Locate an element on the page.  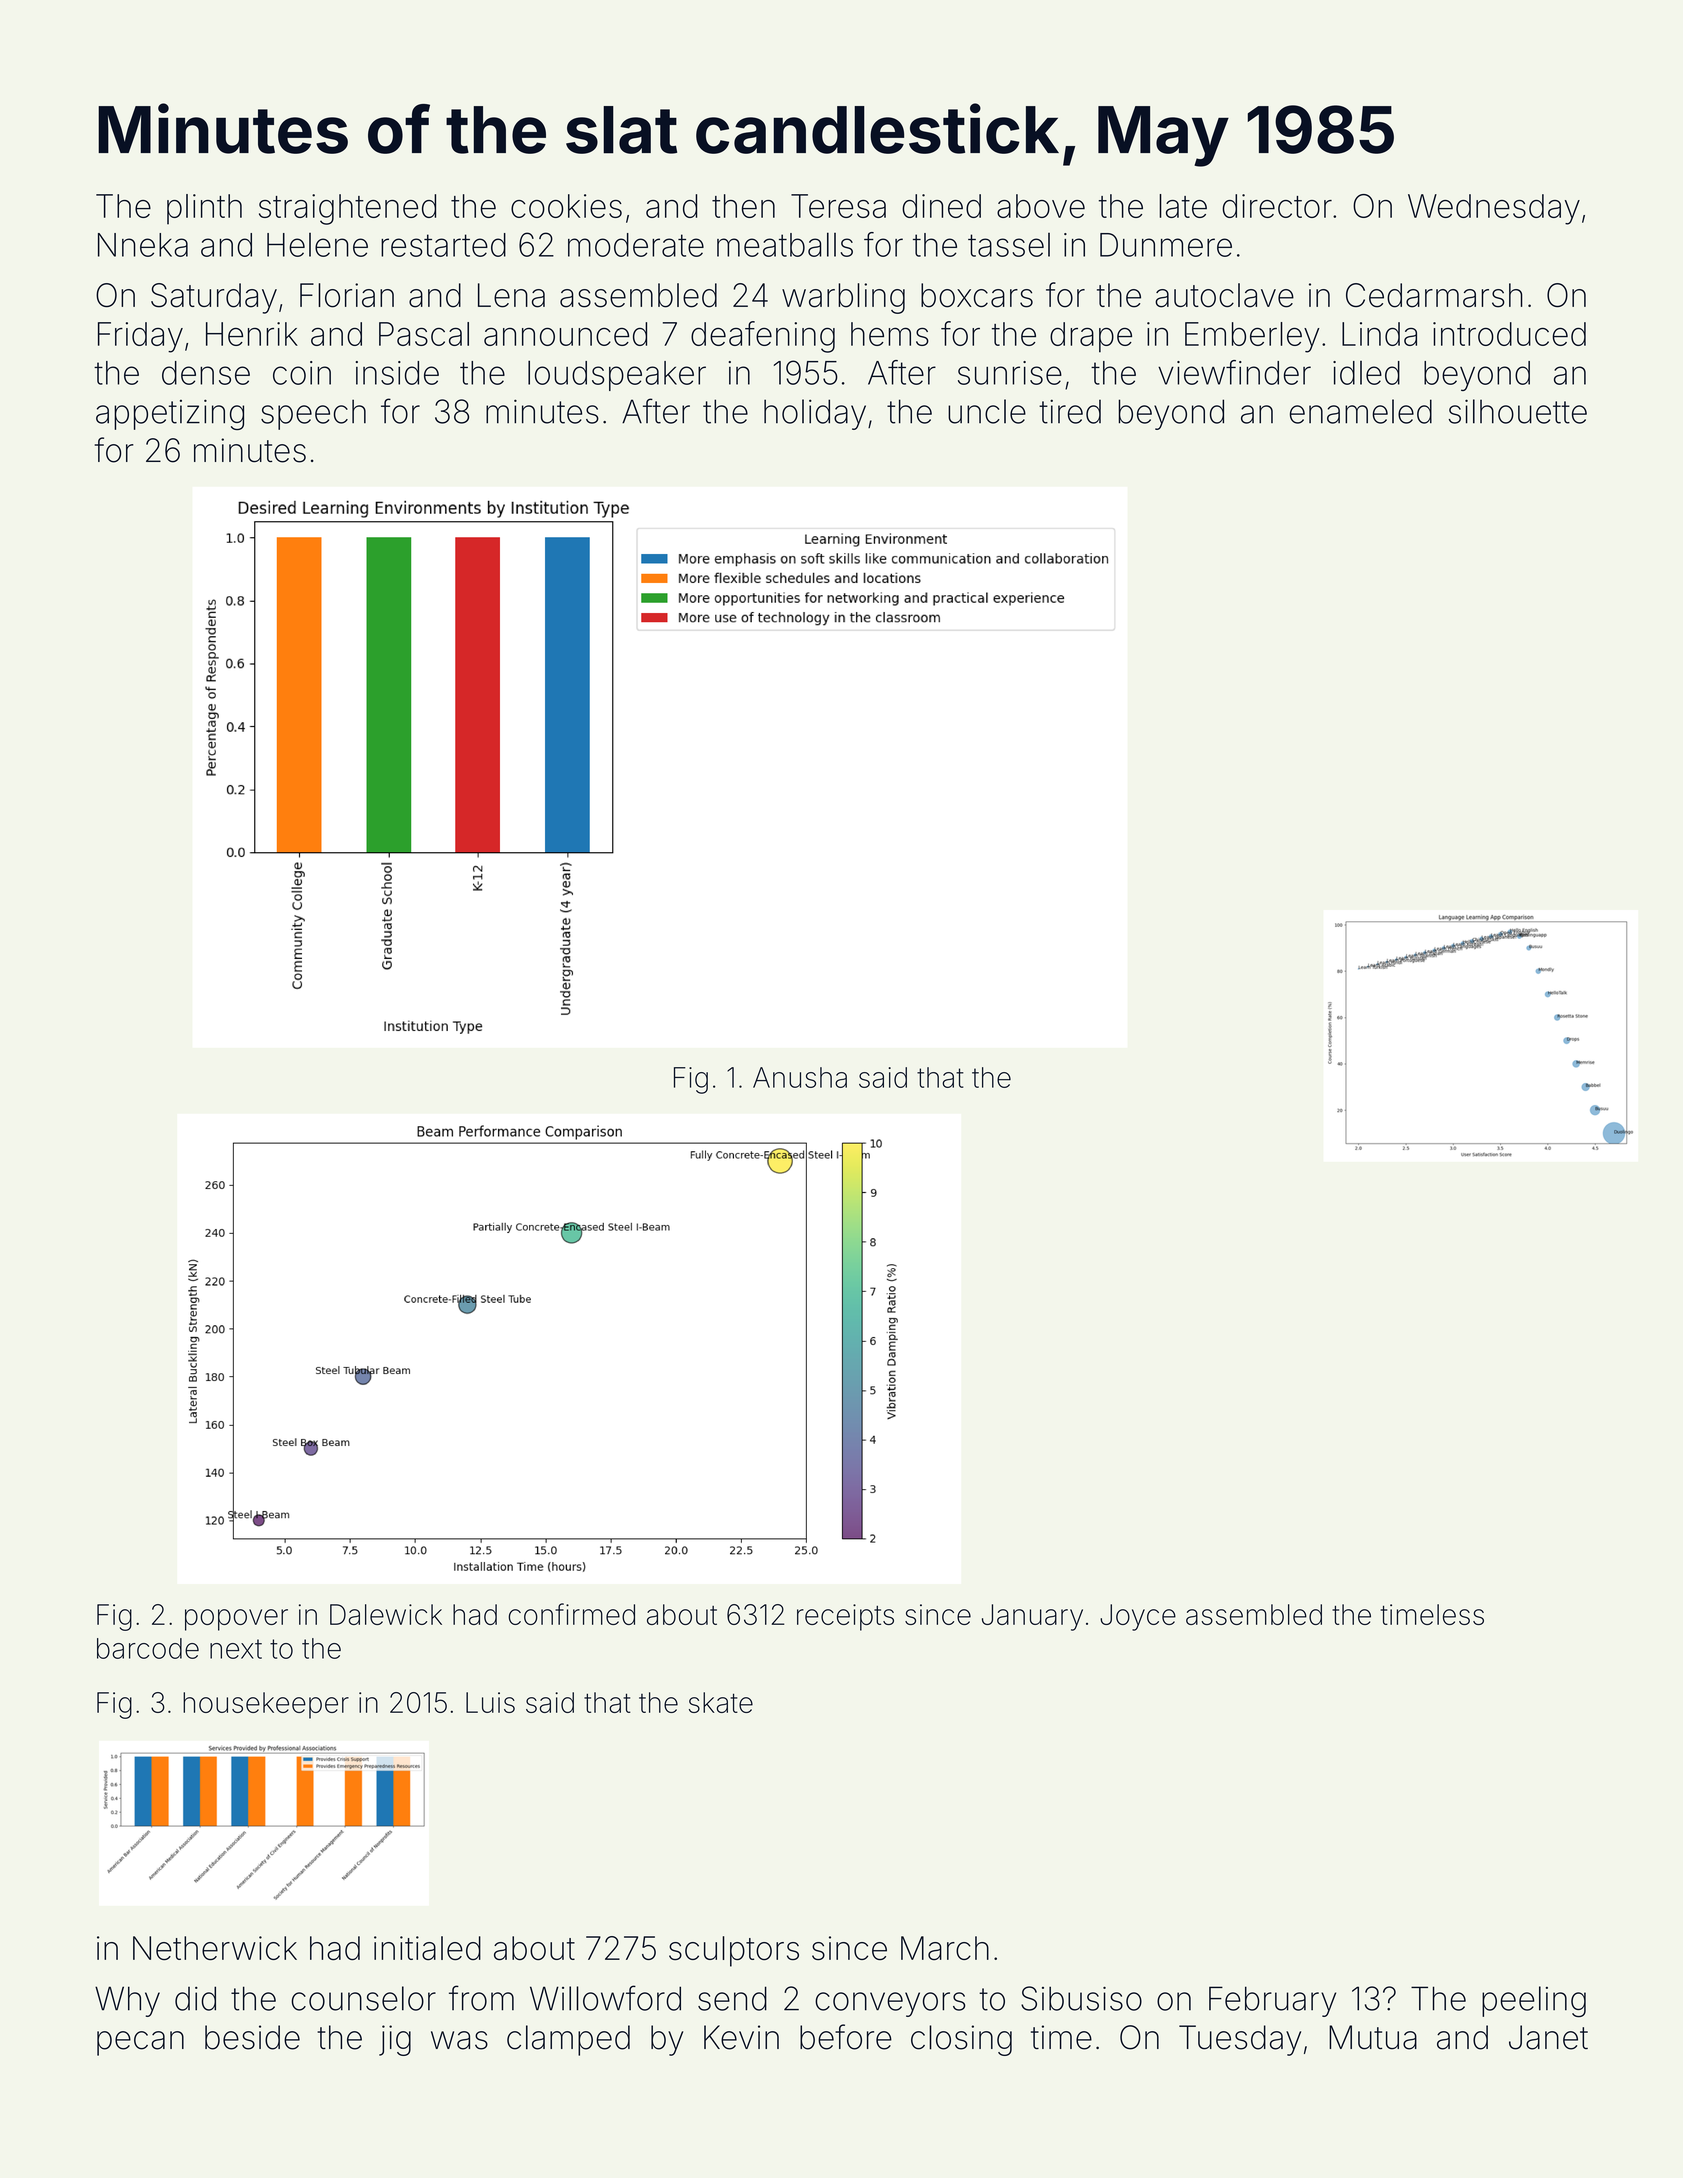
receipts is located at coordinates (845, 1617).
